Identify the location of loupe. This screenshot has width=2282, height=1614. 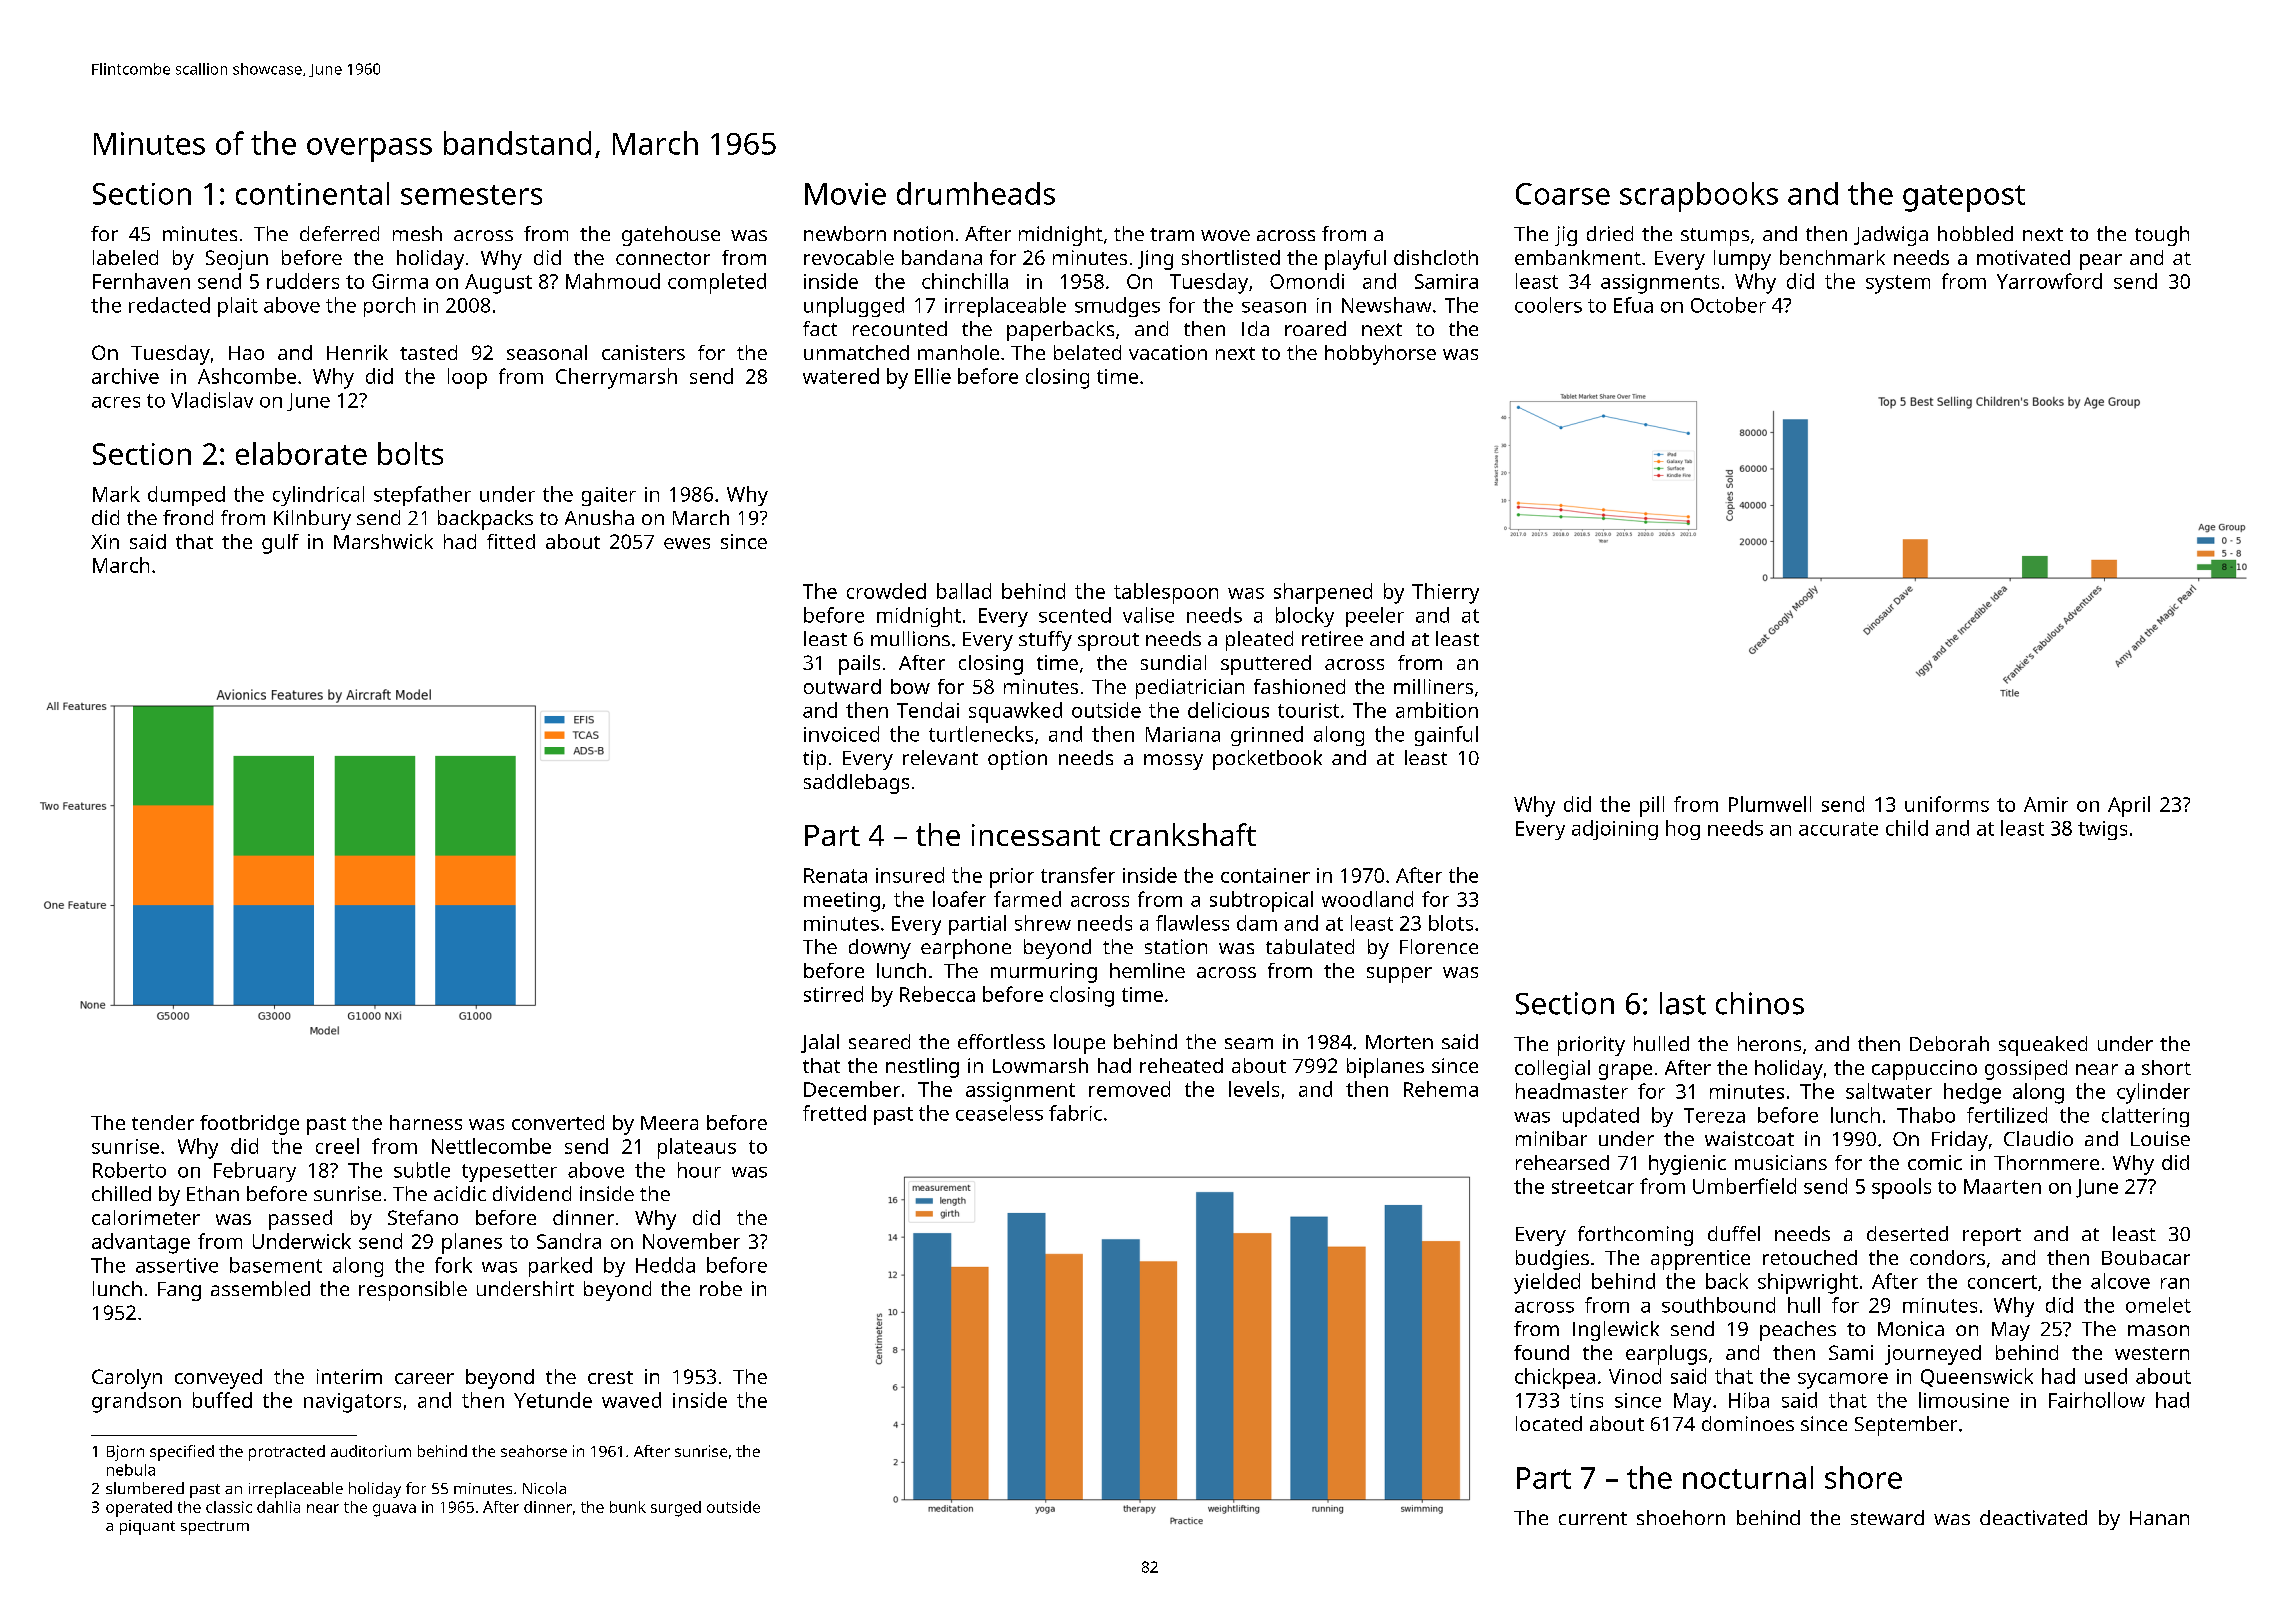
(1079, 1044).
